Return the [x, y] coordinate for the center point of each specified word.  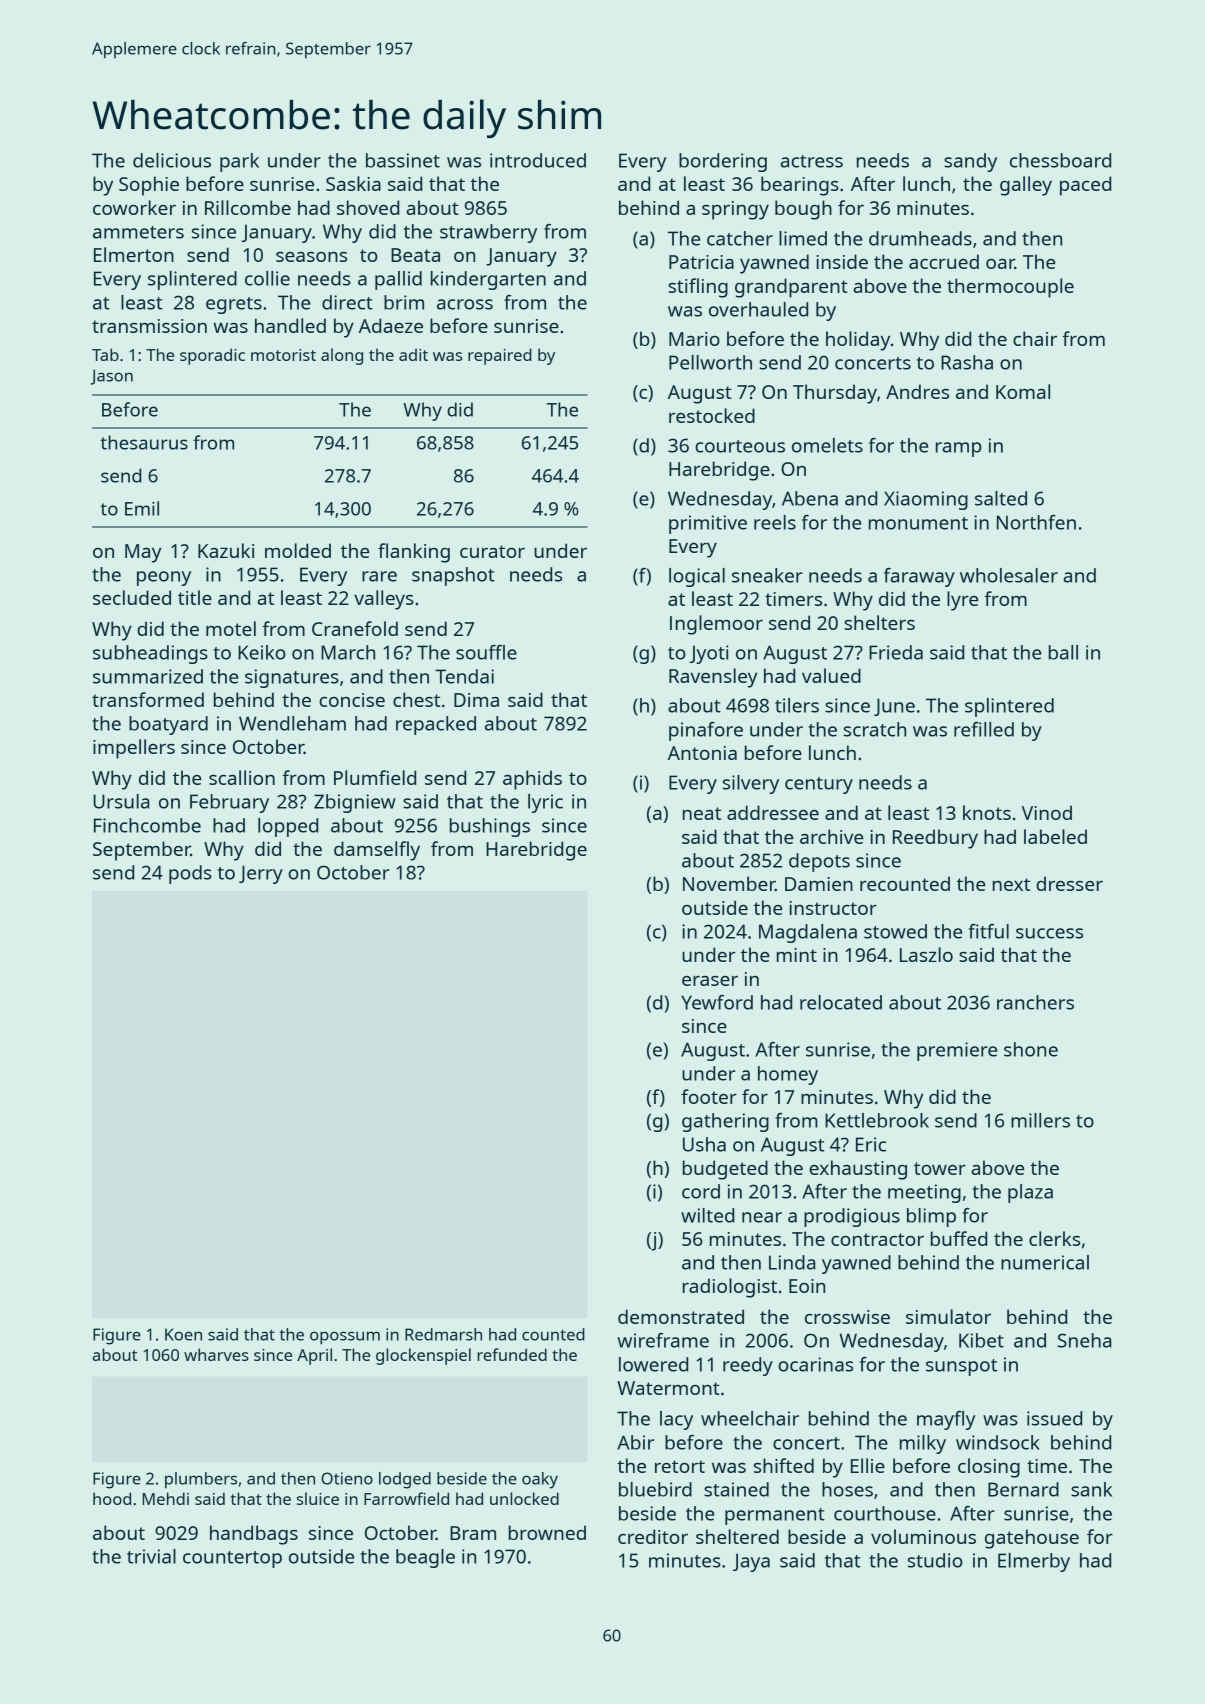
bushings [490, 827]
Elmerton [134, 254]
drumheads [920, 238]
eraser [710, 981]
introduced [538, 160]
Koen [183, 1334]
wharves [216, 1354]
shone [1031, 1049]
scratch [875, 729]
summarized [148, 676]
